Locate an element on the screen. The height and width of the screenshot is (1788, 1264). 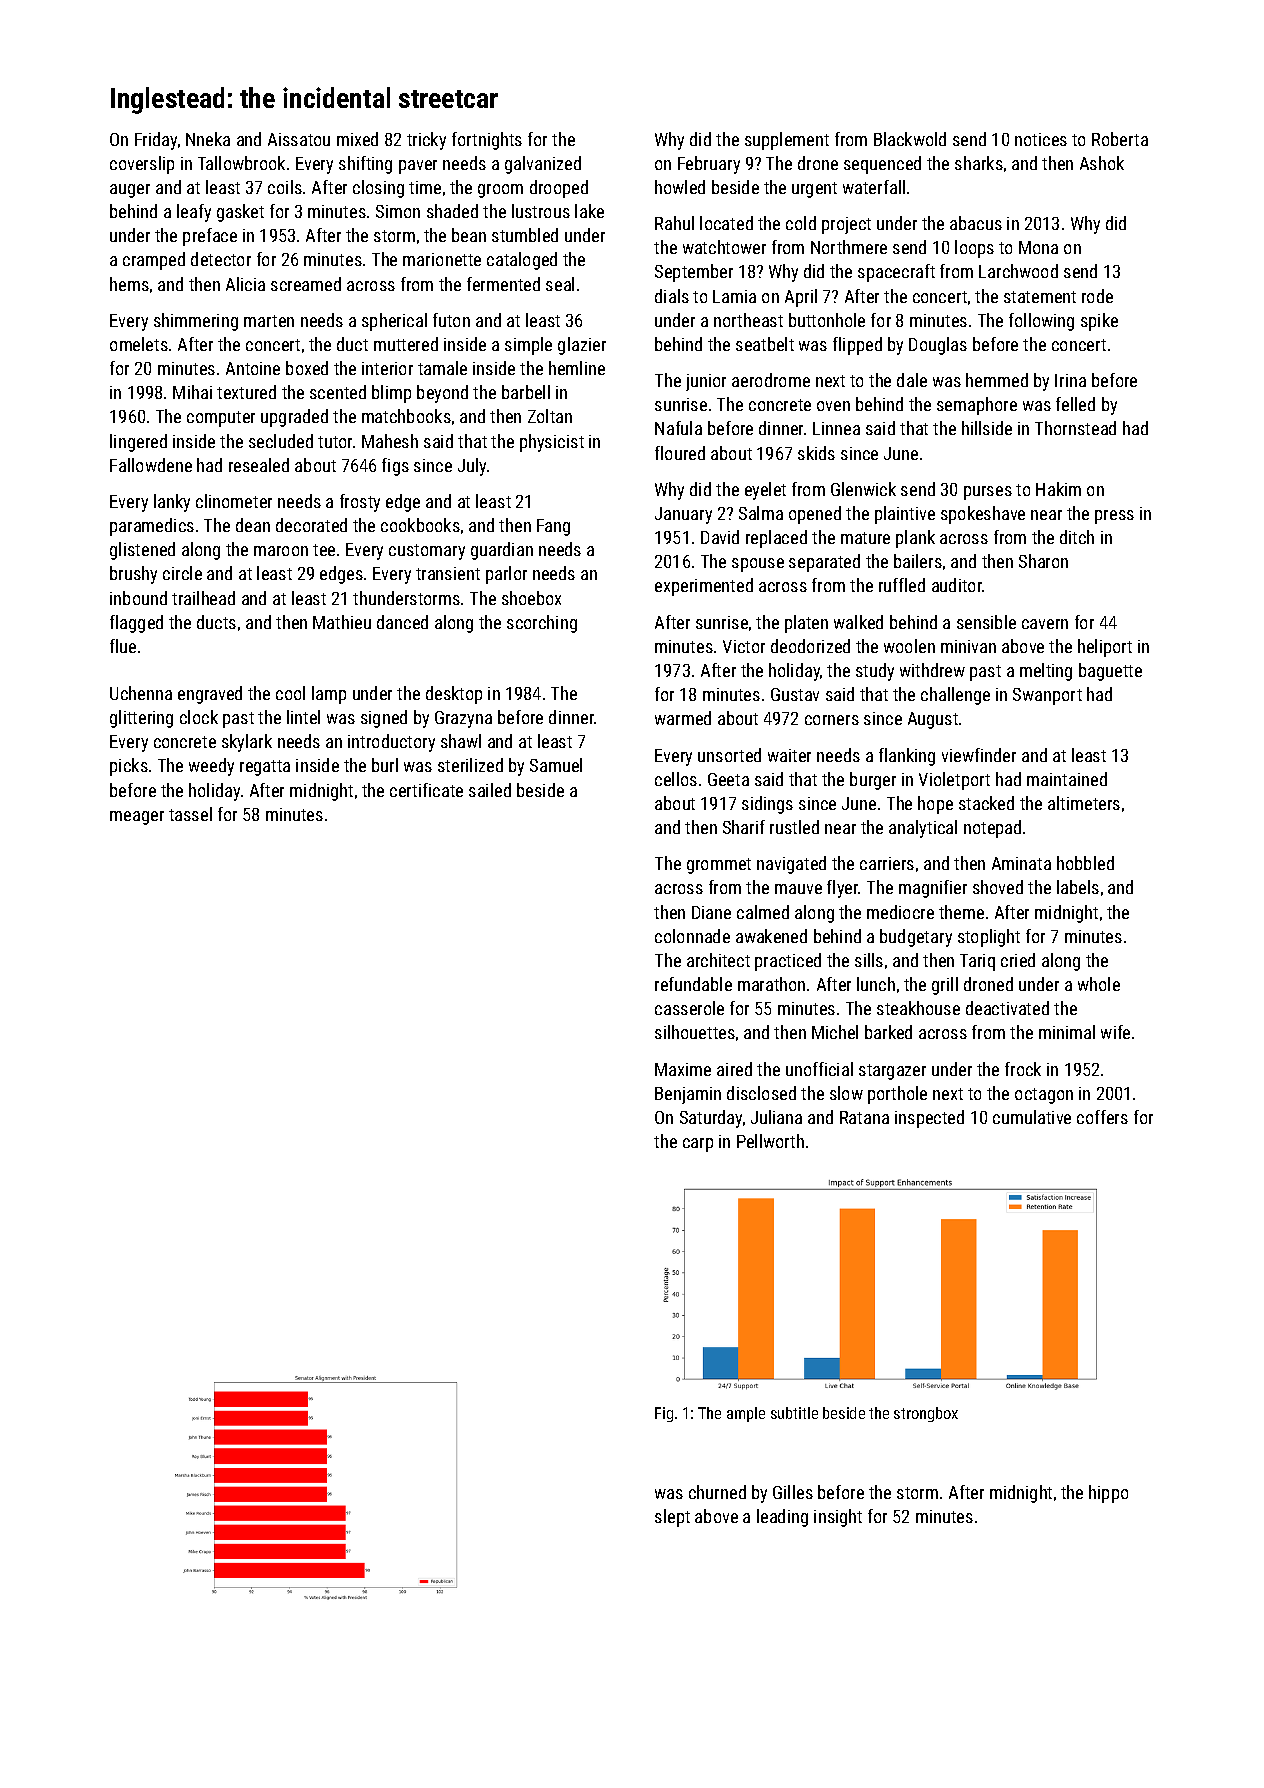
stoplight is located at coordinates (989, 938).
